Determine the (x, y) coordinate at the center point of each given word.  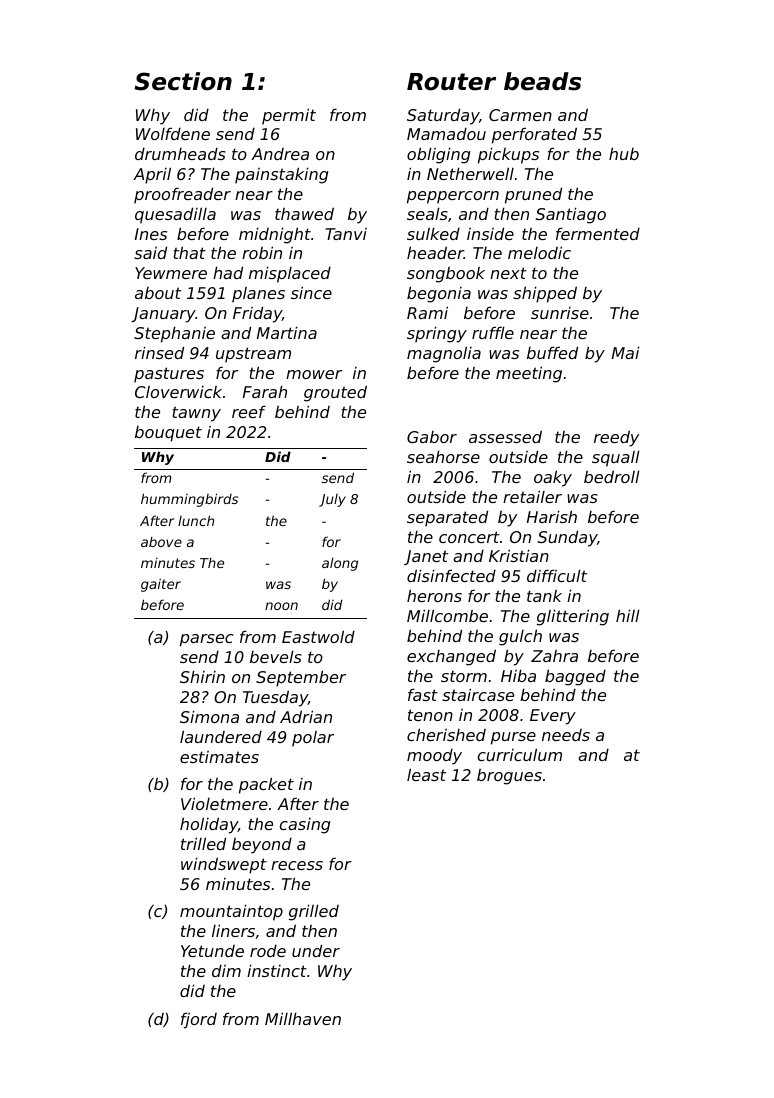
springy (437, 334)
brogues (509, 777)
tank (544, 596)
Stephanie (174, 334)
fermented (598, 233)
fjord (199, 1020)
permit (289, 116)
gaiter (161, 585)
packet (266, 785)
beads (542, 81)
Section (183, 81)
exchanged (451, 657)
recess (297, 865)
